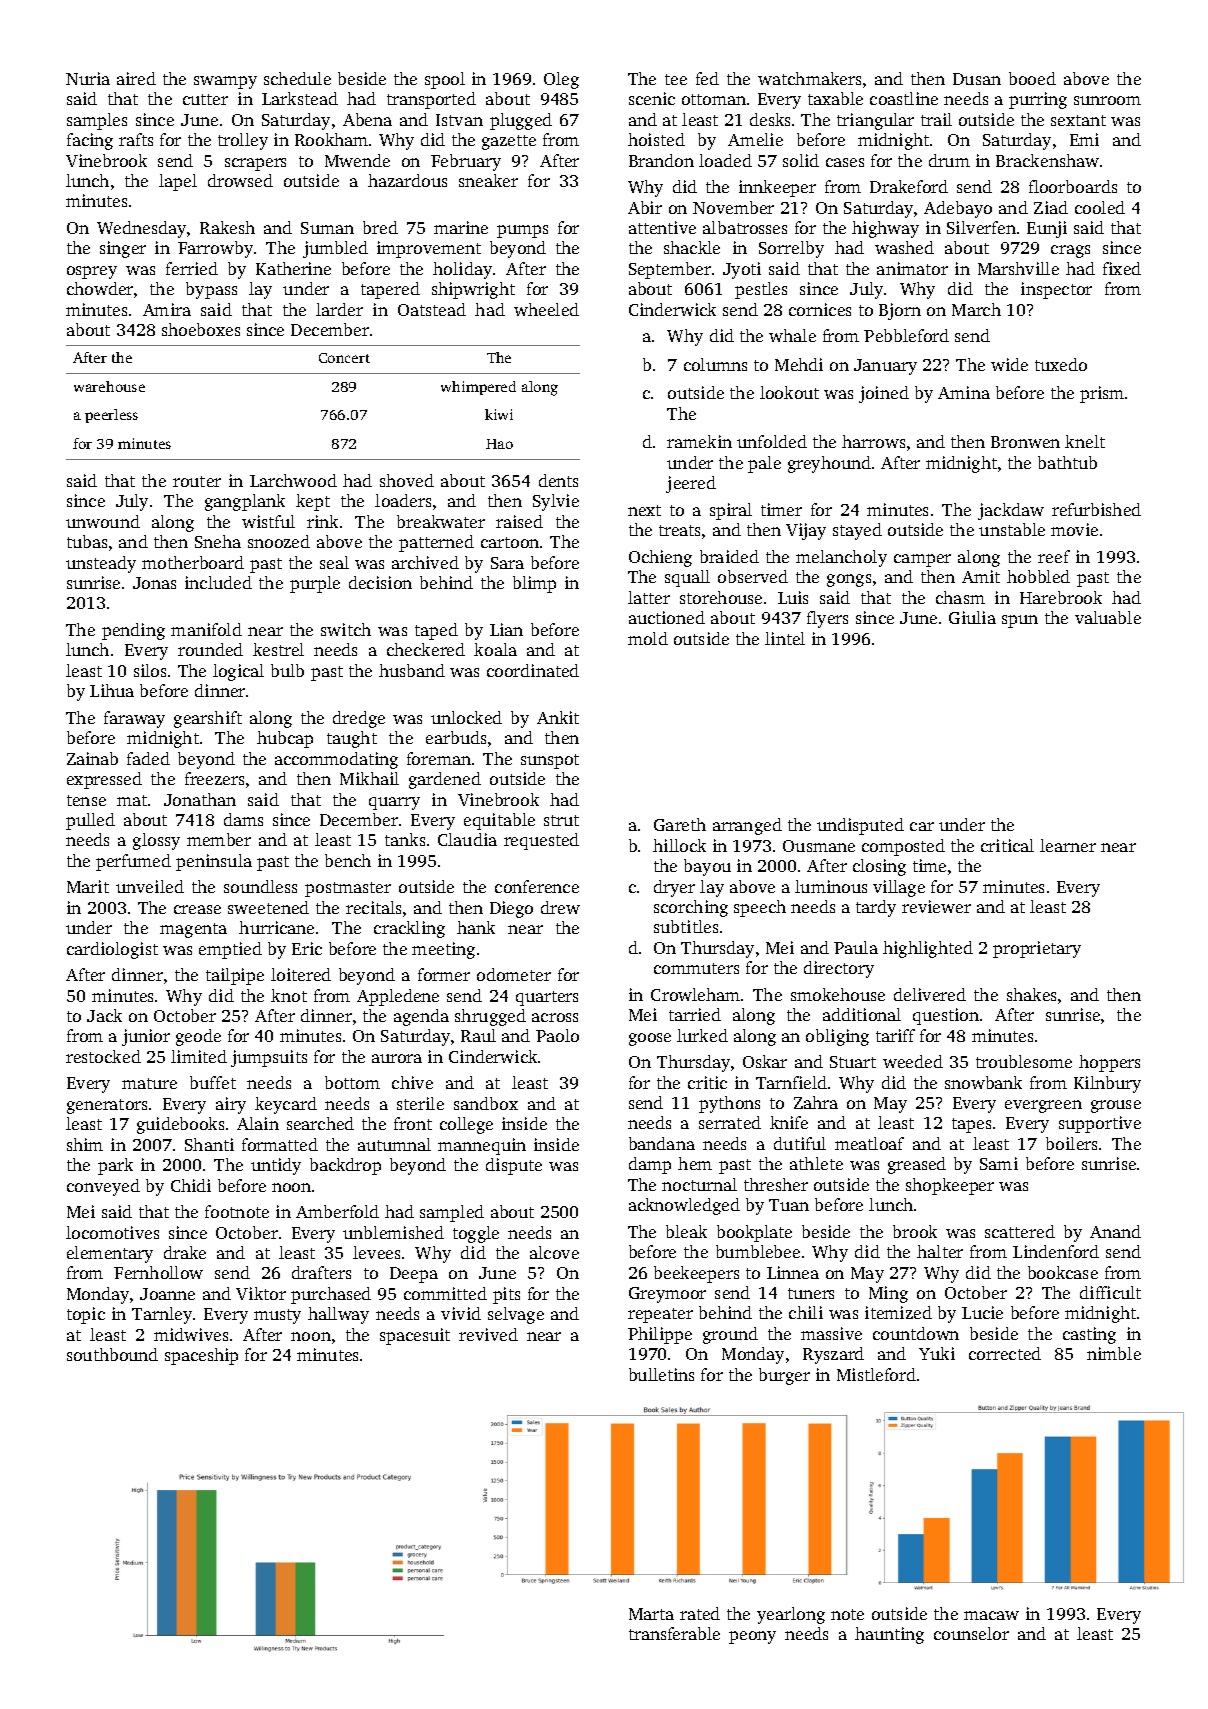  Describe the element at coordinates (660, 1335) in the document. I see `Philippe` at that location.
